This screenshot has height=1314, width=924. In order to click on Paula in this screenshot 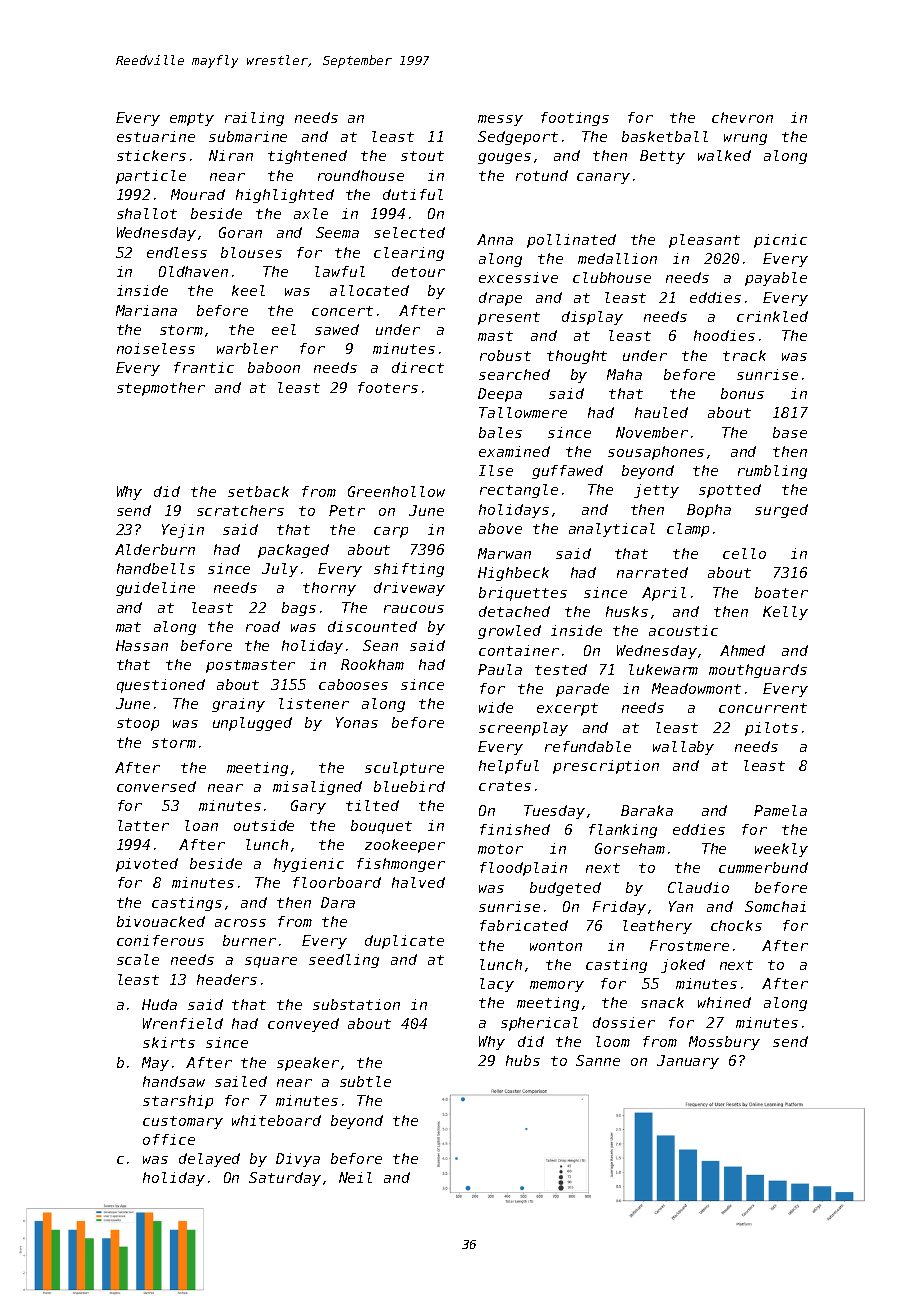, I will do `click(500, 669)`.
